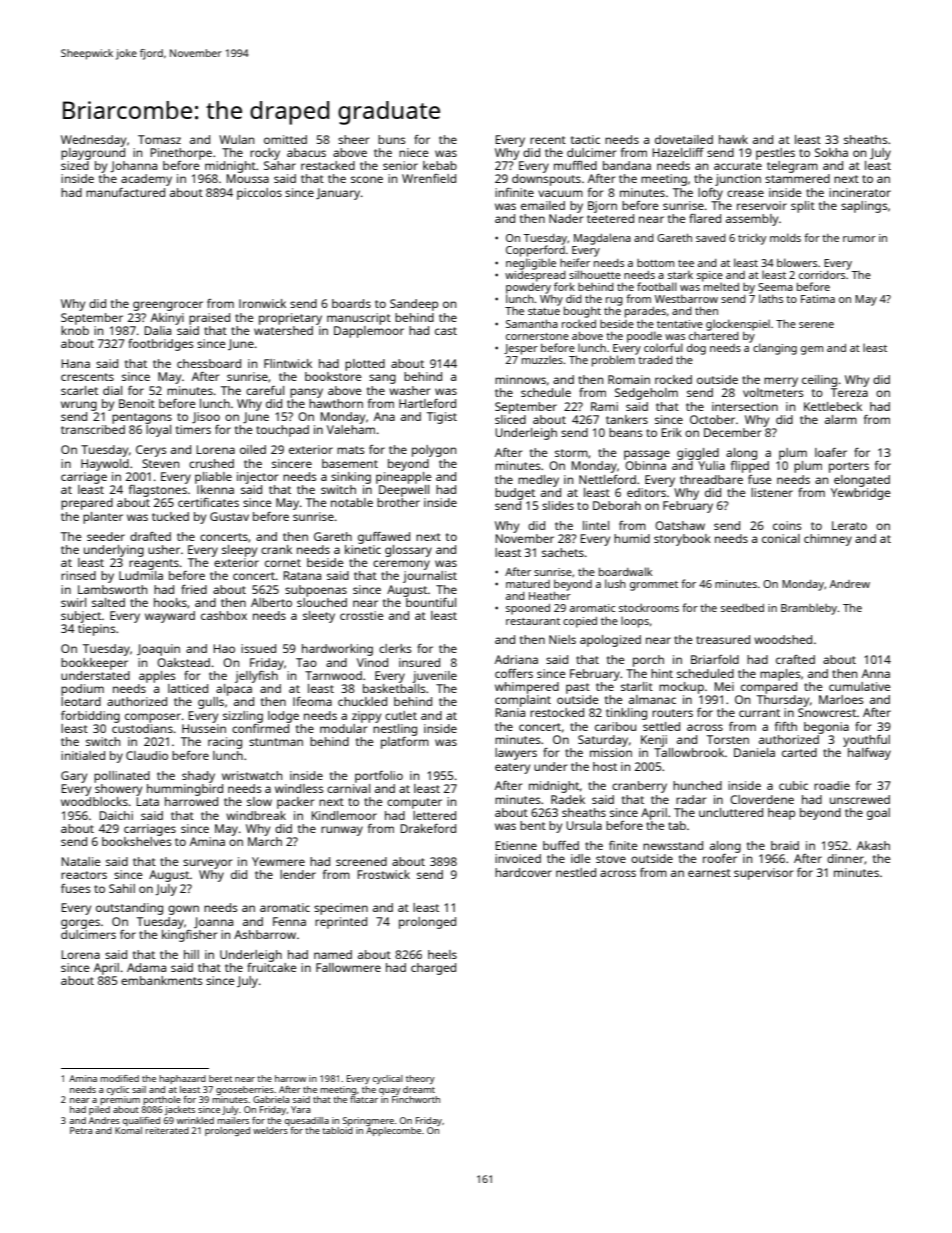 This screenshot has width=952, height=1233. Describe the element at coordinates (211, 463) in the screenshot. I see `crushed` at that location.
